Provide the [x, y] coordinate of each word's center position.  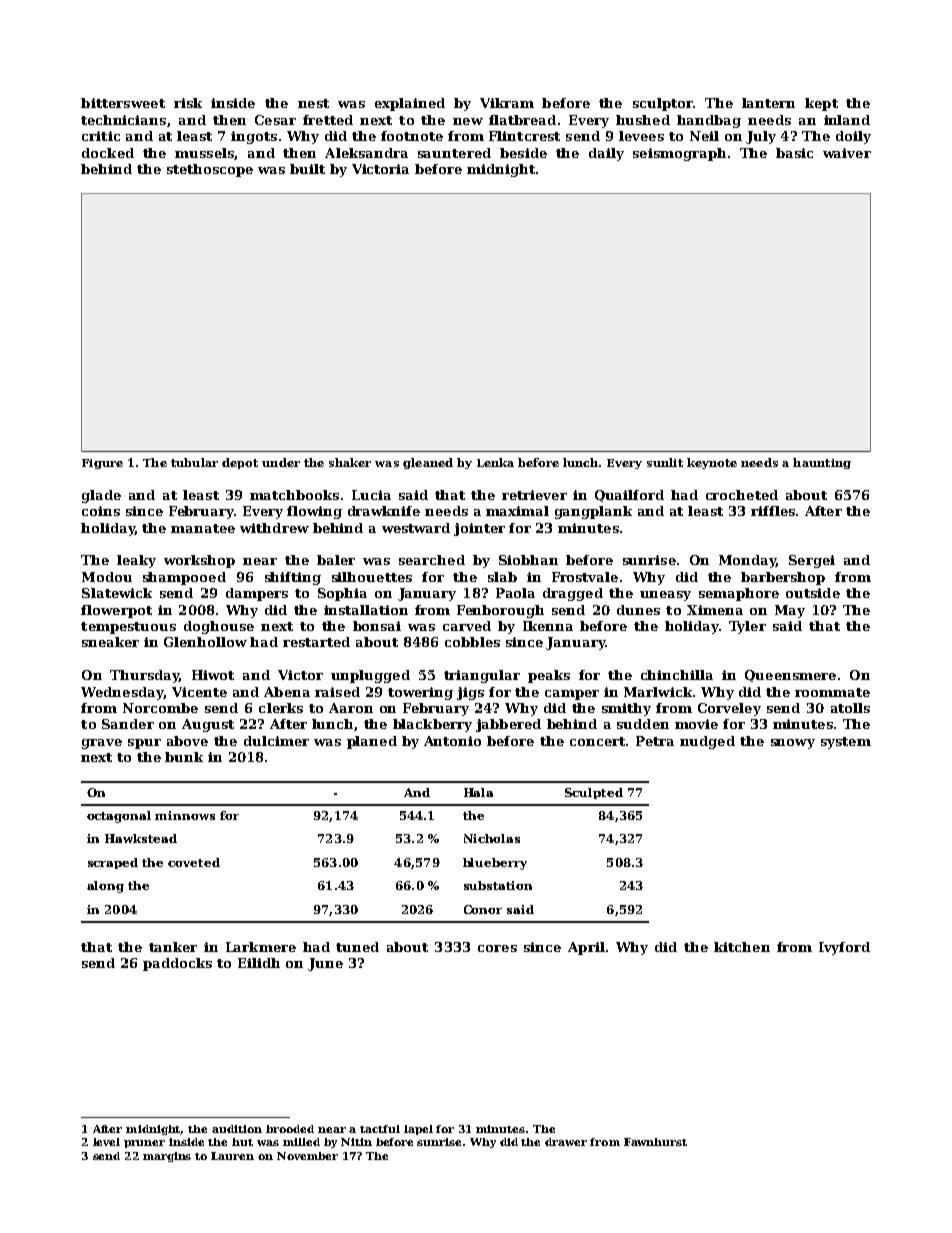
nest [313, 103]
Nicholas [492, 838]
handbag [709, 121]
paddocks [177, 964]
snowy [793, 744]
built [307, 169]
